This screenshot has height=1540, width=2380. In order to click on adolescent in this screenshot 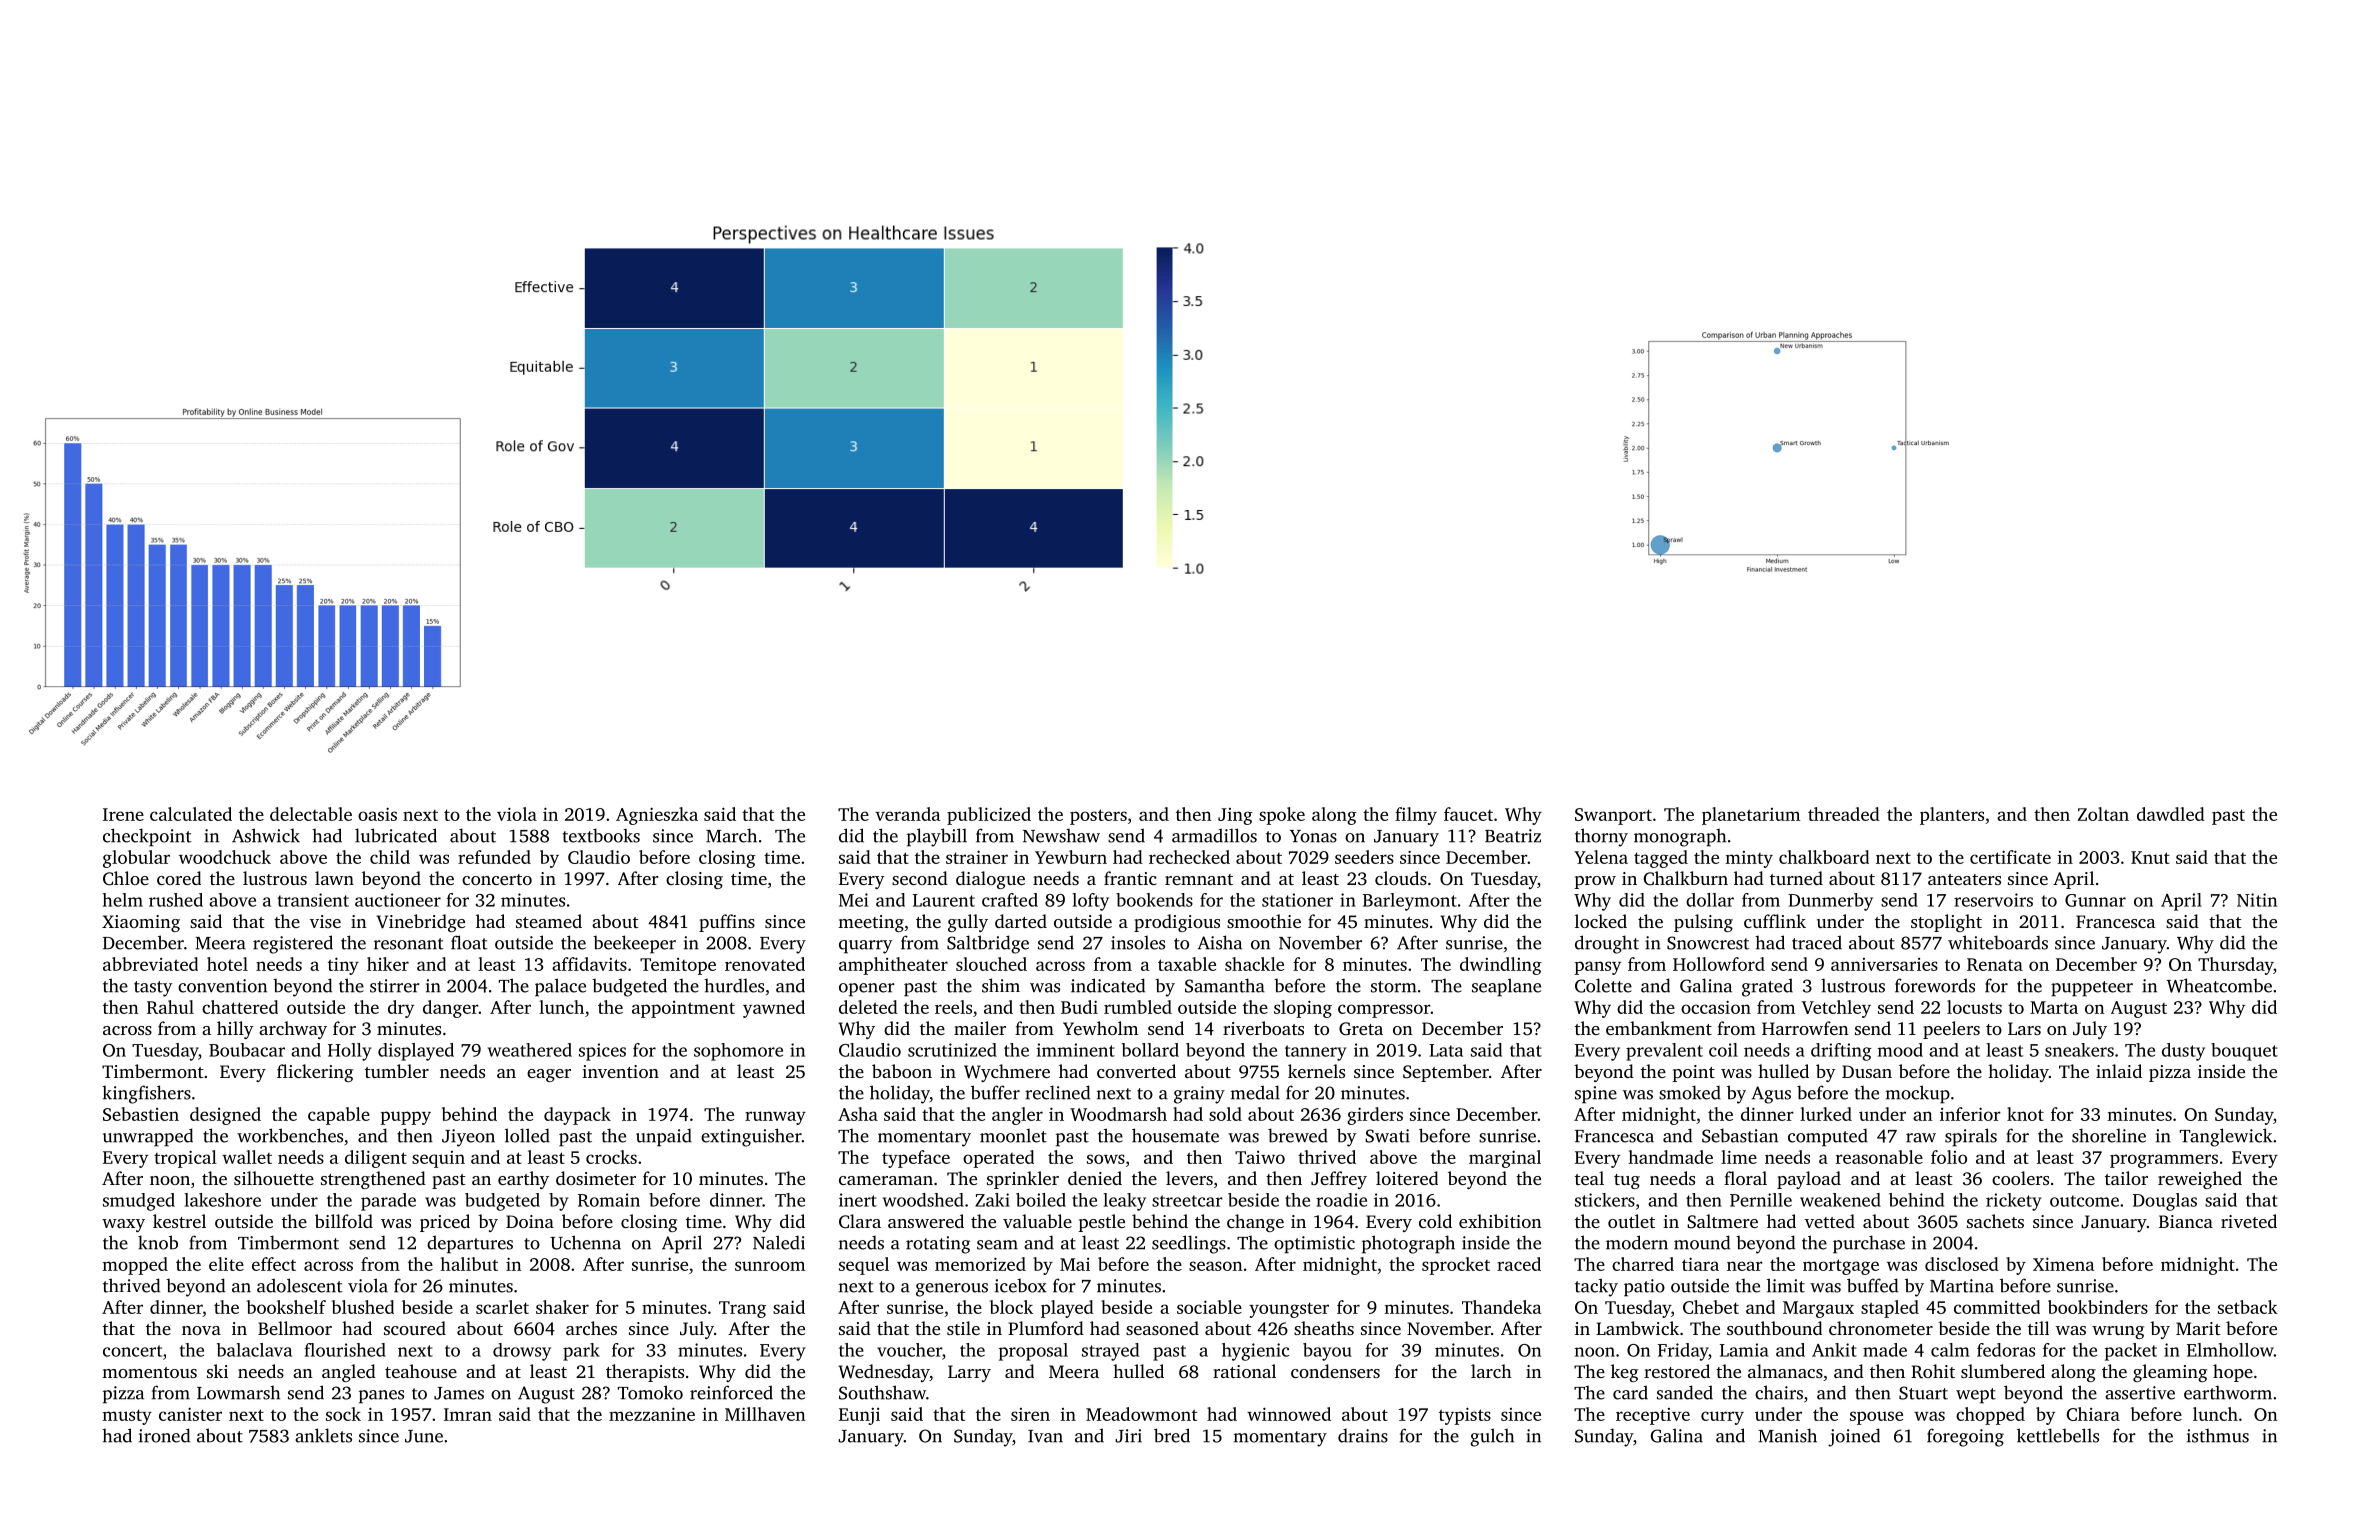, I will do `click(300, 1285)`.
